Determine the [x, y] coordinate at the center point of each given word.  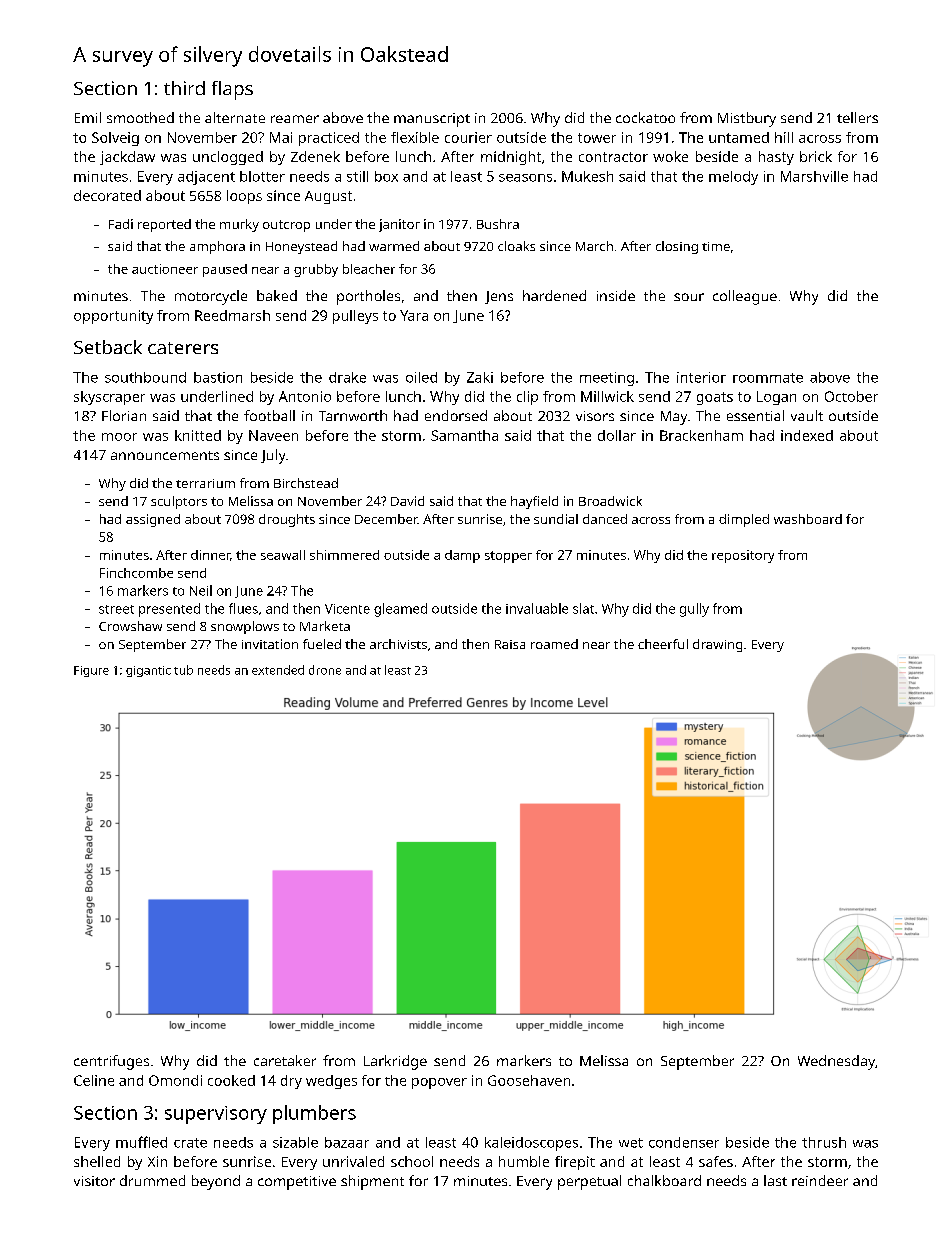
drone [325, 670]
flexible [415, 137]
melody [733, 178]
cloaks [516, 246]
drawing [717, 645]
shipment [372, 1182]
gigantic [148, 671]
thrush [824, 1142]
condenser [684, 1142]
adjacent [206, 178]
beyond [216, 1182]
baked [277, 295]
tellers [857, 117]
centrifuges [111, 1062]
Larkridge [395, 1062]
